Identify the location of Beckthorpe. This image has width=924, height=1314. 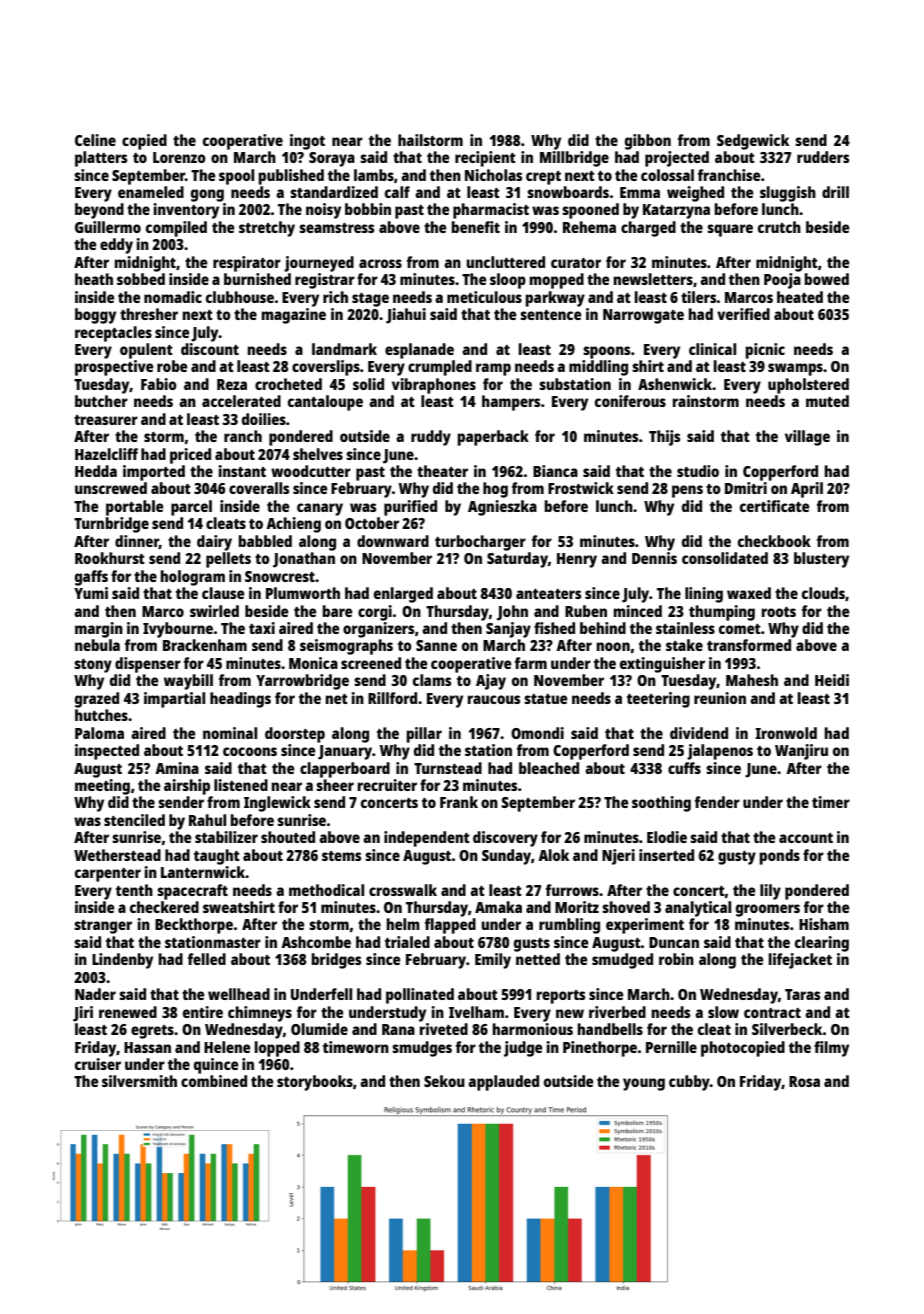
(194, 926).
